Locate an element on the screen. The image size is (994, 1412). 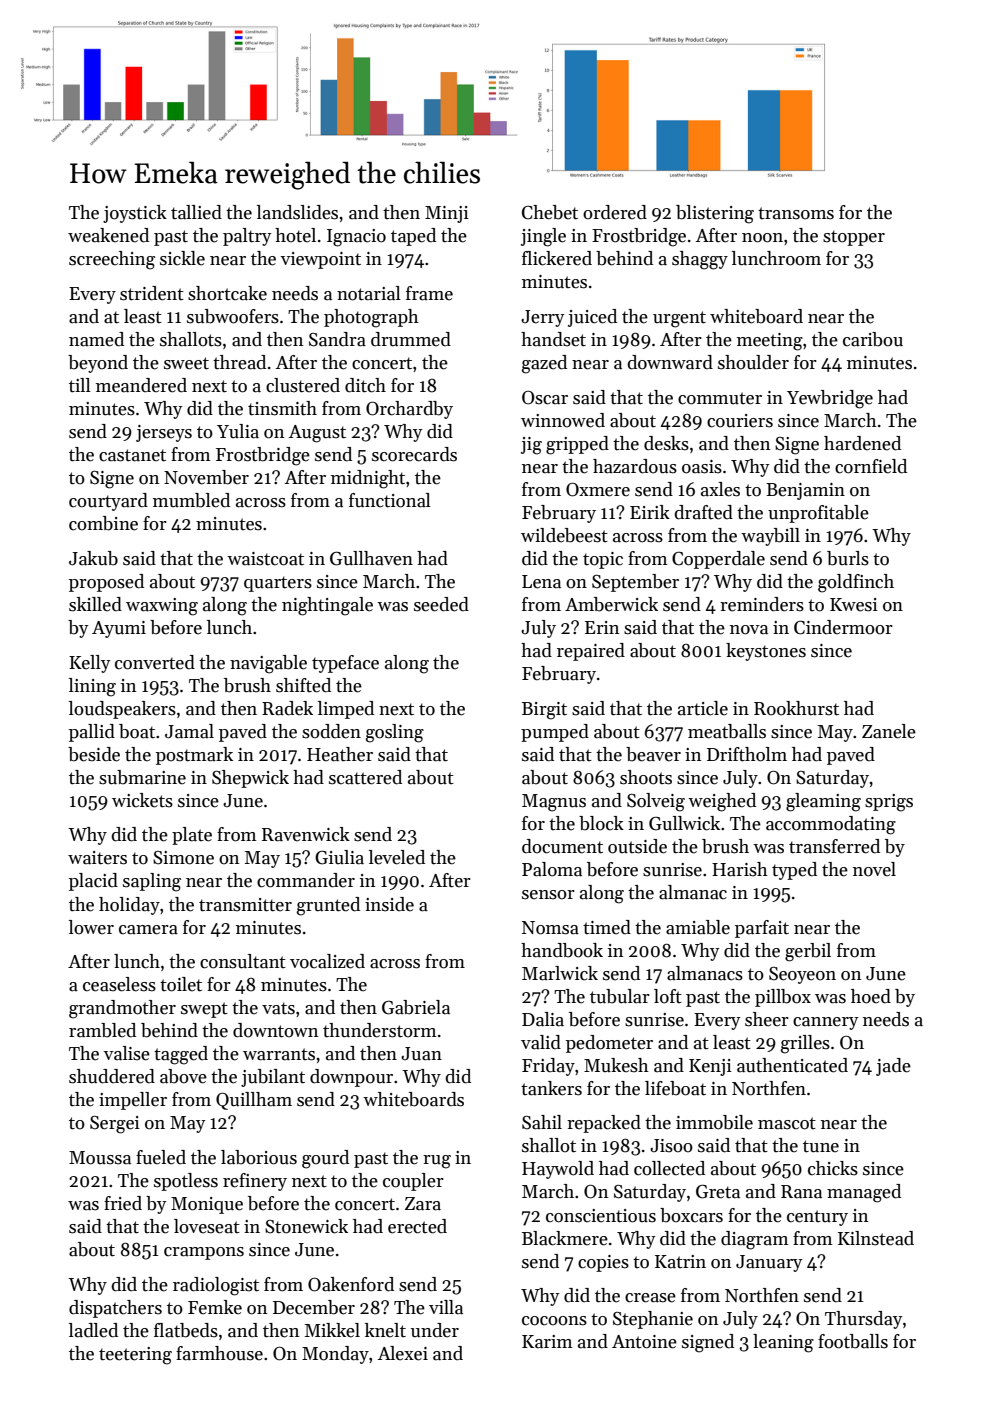
vocalized is located at coordinates (327, 961).
